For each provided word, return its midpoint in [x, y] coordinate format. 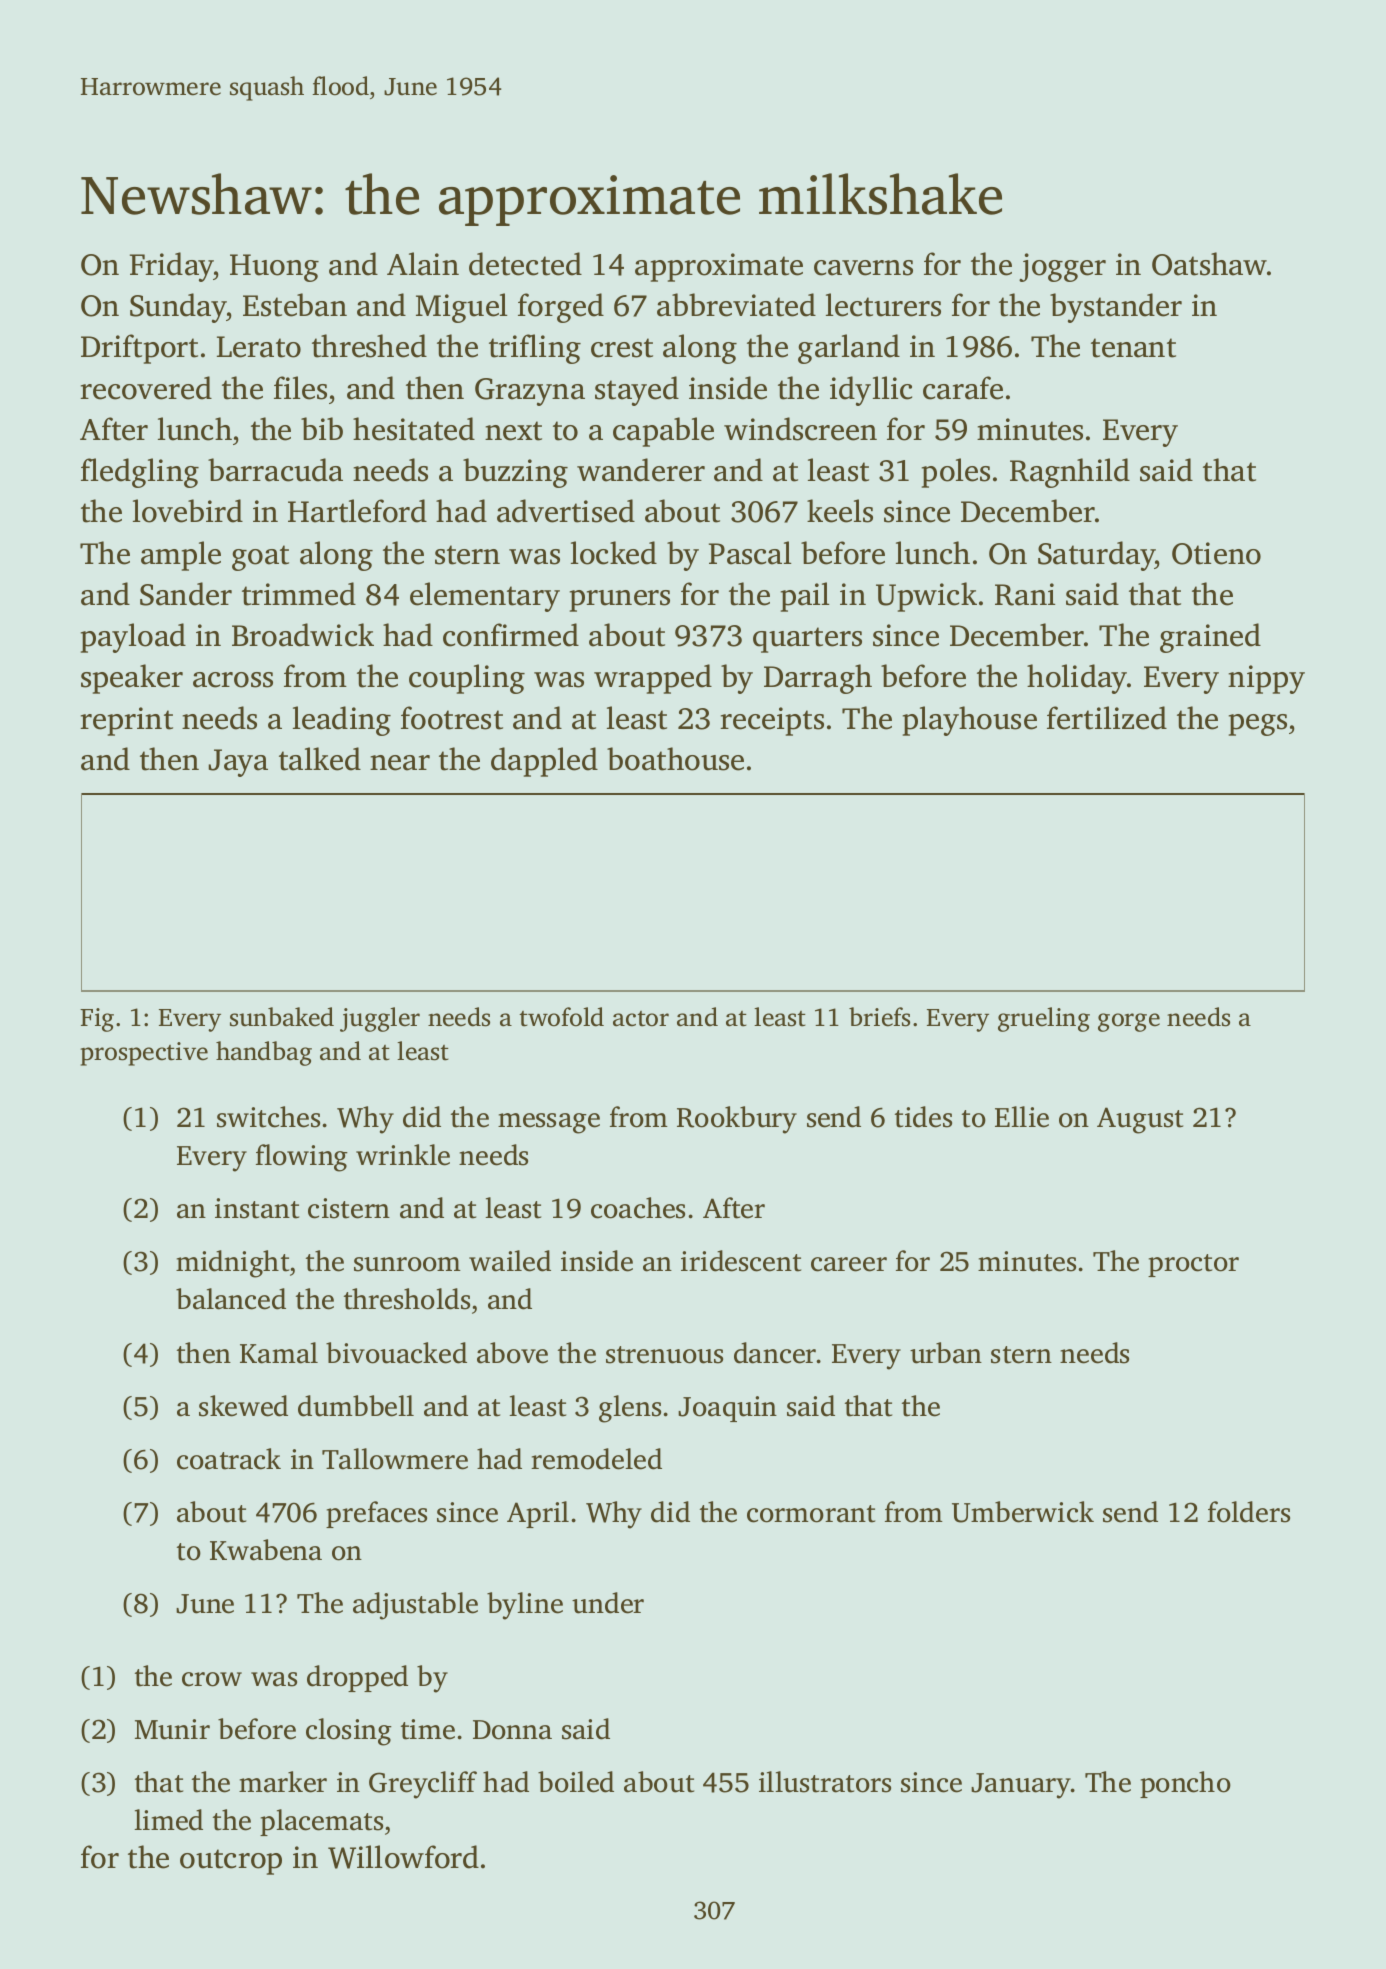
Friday [172, 267]
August [1140, 1120]
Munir [172, 1729]
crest [622, 348]
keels [840, 511]
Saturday [1096, 556]
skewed [243, 1406]
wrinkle [403, 1155]
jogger [1062, 267]
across [233, 680]
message [549, 1123]
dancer [775, 1353]
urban [946, 1353]
